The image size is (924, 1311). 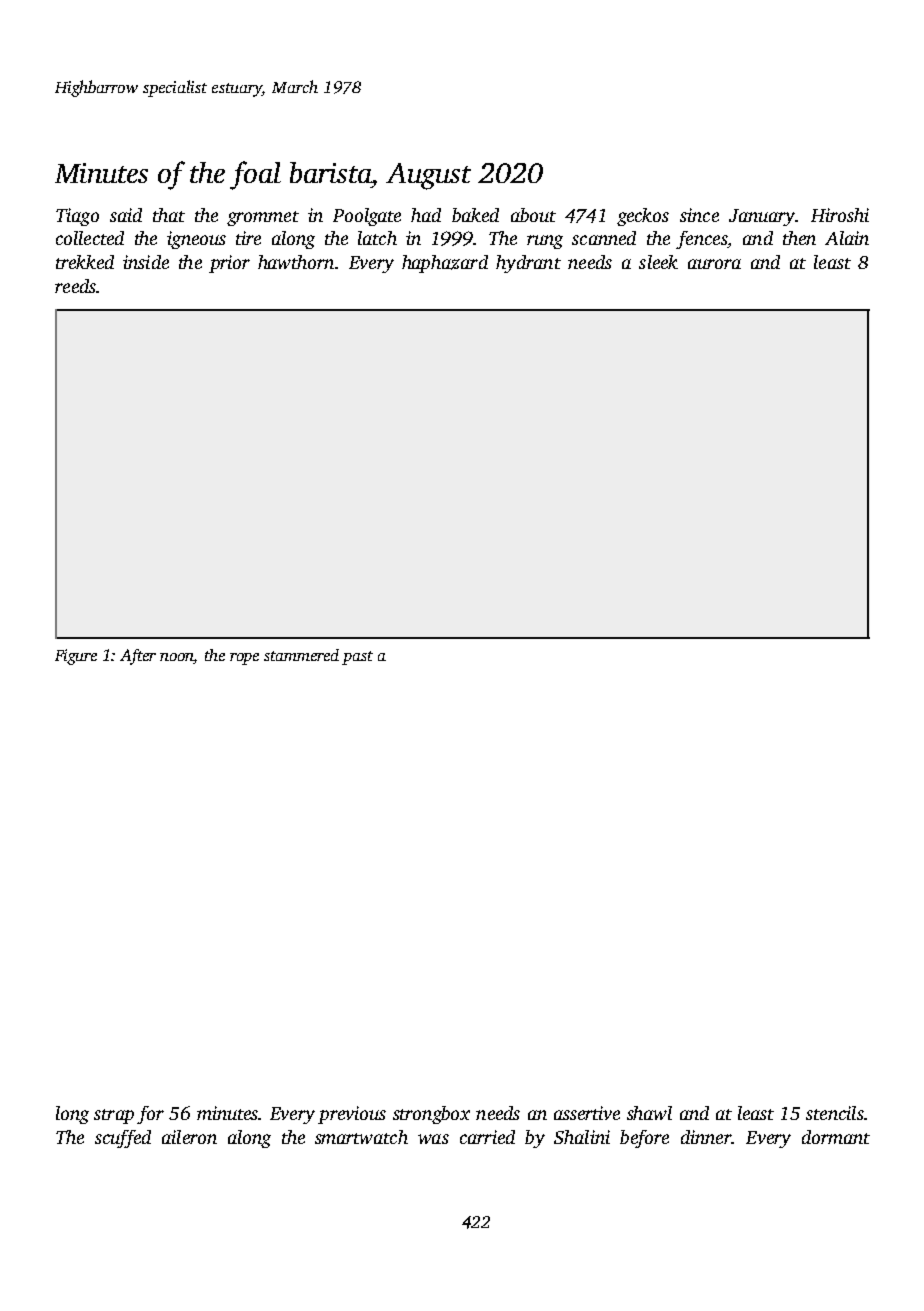 What do you see at coordinates (352, 1115) in the screenshot?
I see `previous` at bounding box center [352, 1115].
